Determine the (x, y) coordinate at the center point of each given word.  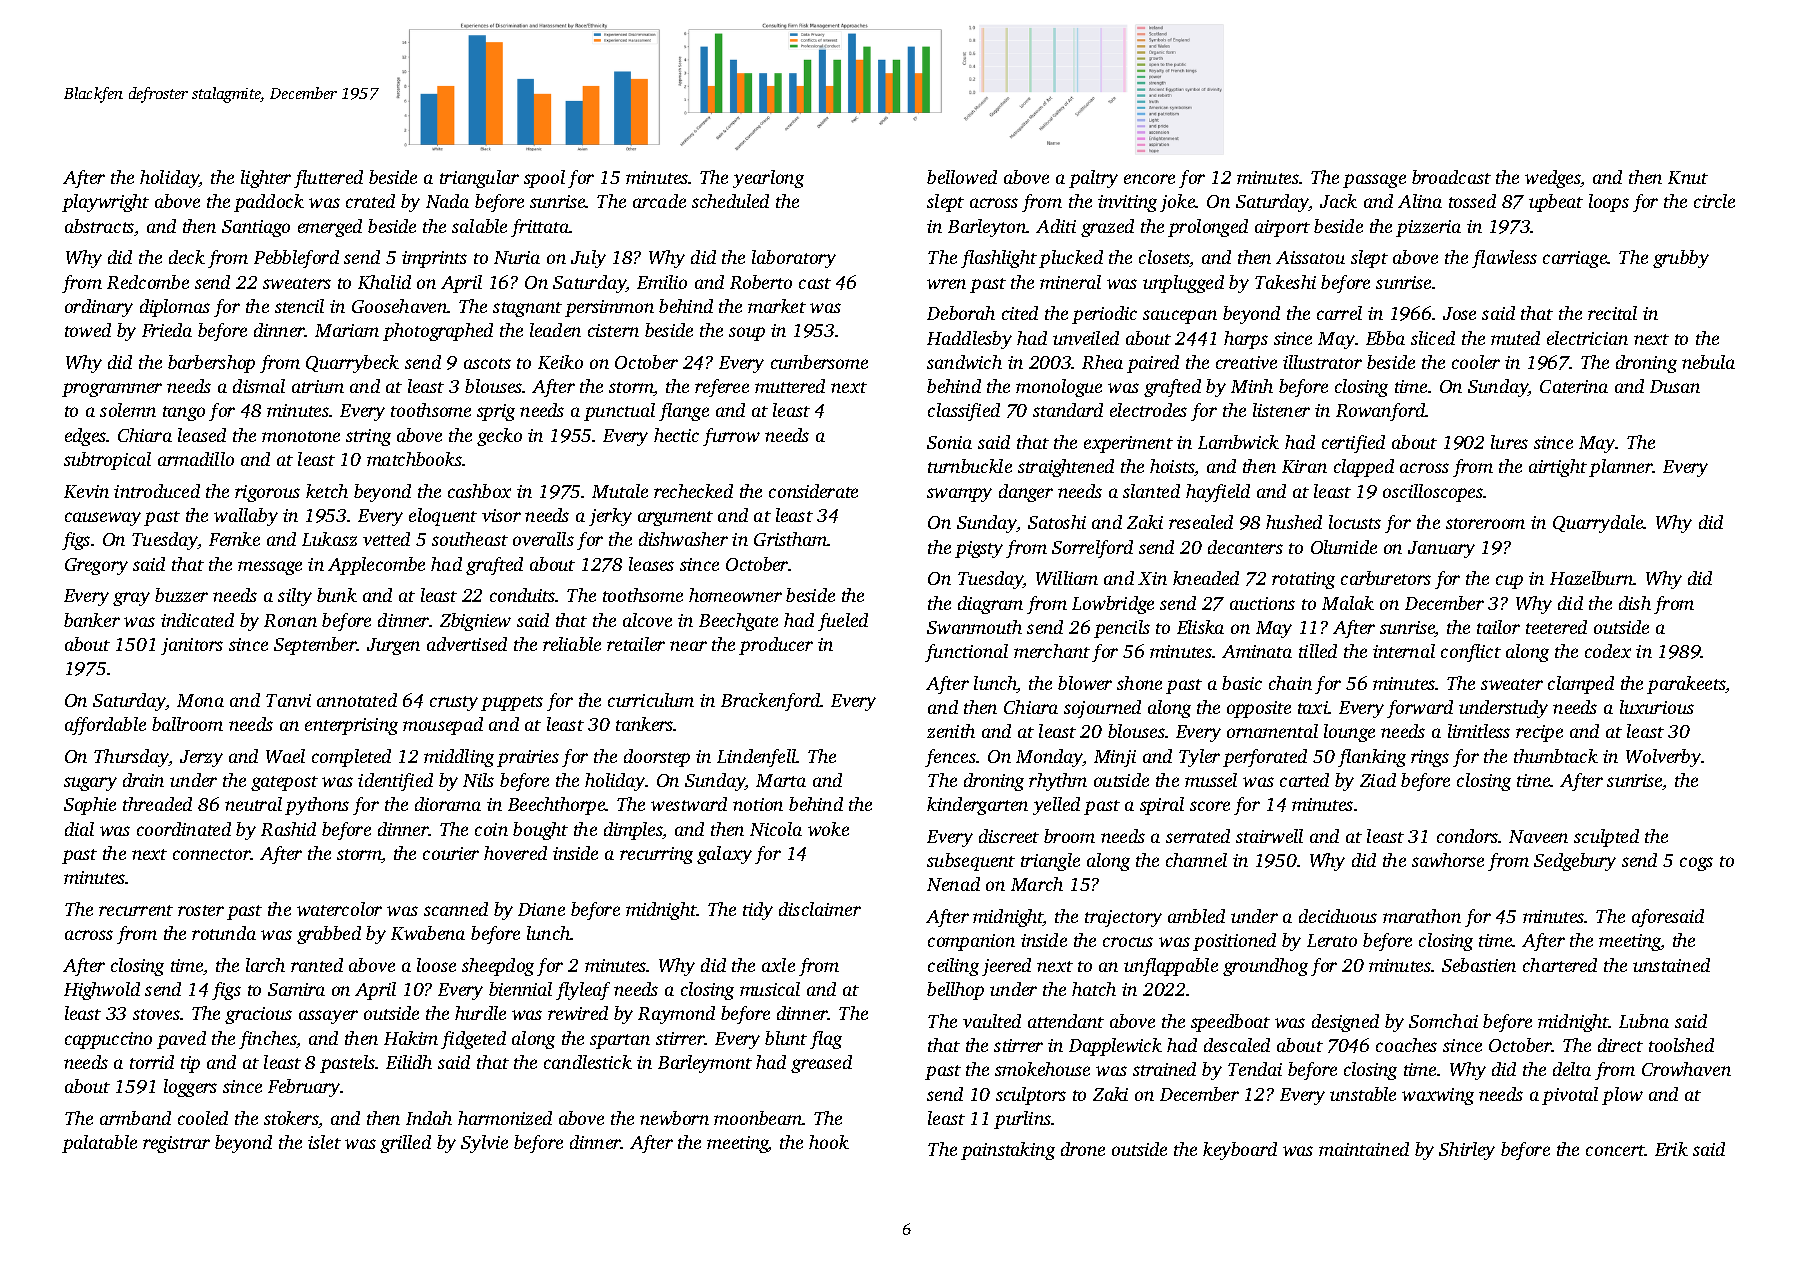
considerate (813, 491)
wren (946, 284)
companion (971, 942)
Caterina (1574, 386)
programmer (112, 390)
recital (1612, 313)
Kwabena (428, 933)
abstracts (99, 226)
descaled (1237, 1045)
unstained (1671, 965)
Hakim (411, 1038)
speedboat (1230, 1023)
